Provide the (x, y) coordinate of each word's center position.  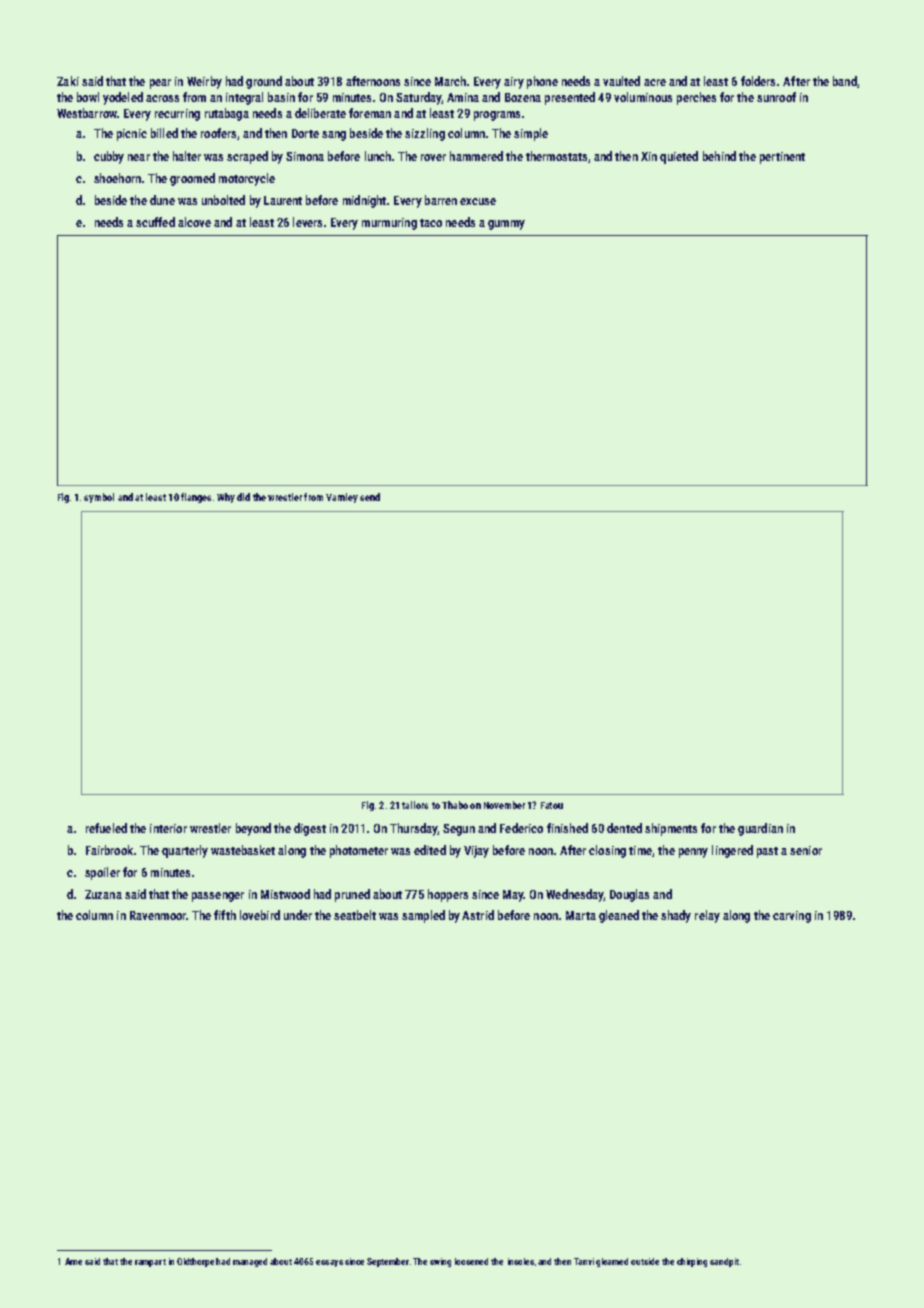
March (450, 81)
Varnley (342, 498)
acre (655, 82)
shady (676, 916)
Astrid (478, 915)
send (370, 497)
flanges (196, 498)
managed (250, 1262)
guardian (760, 829)
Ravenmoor (158, 915)
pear (160, 84)
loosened (471, 1261)
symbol (99, 498)
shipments (671, 829)
